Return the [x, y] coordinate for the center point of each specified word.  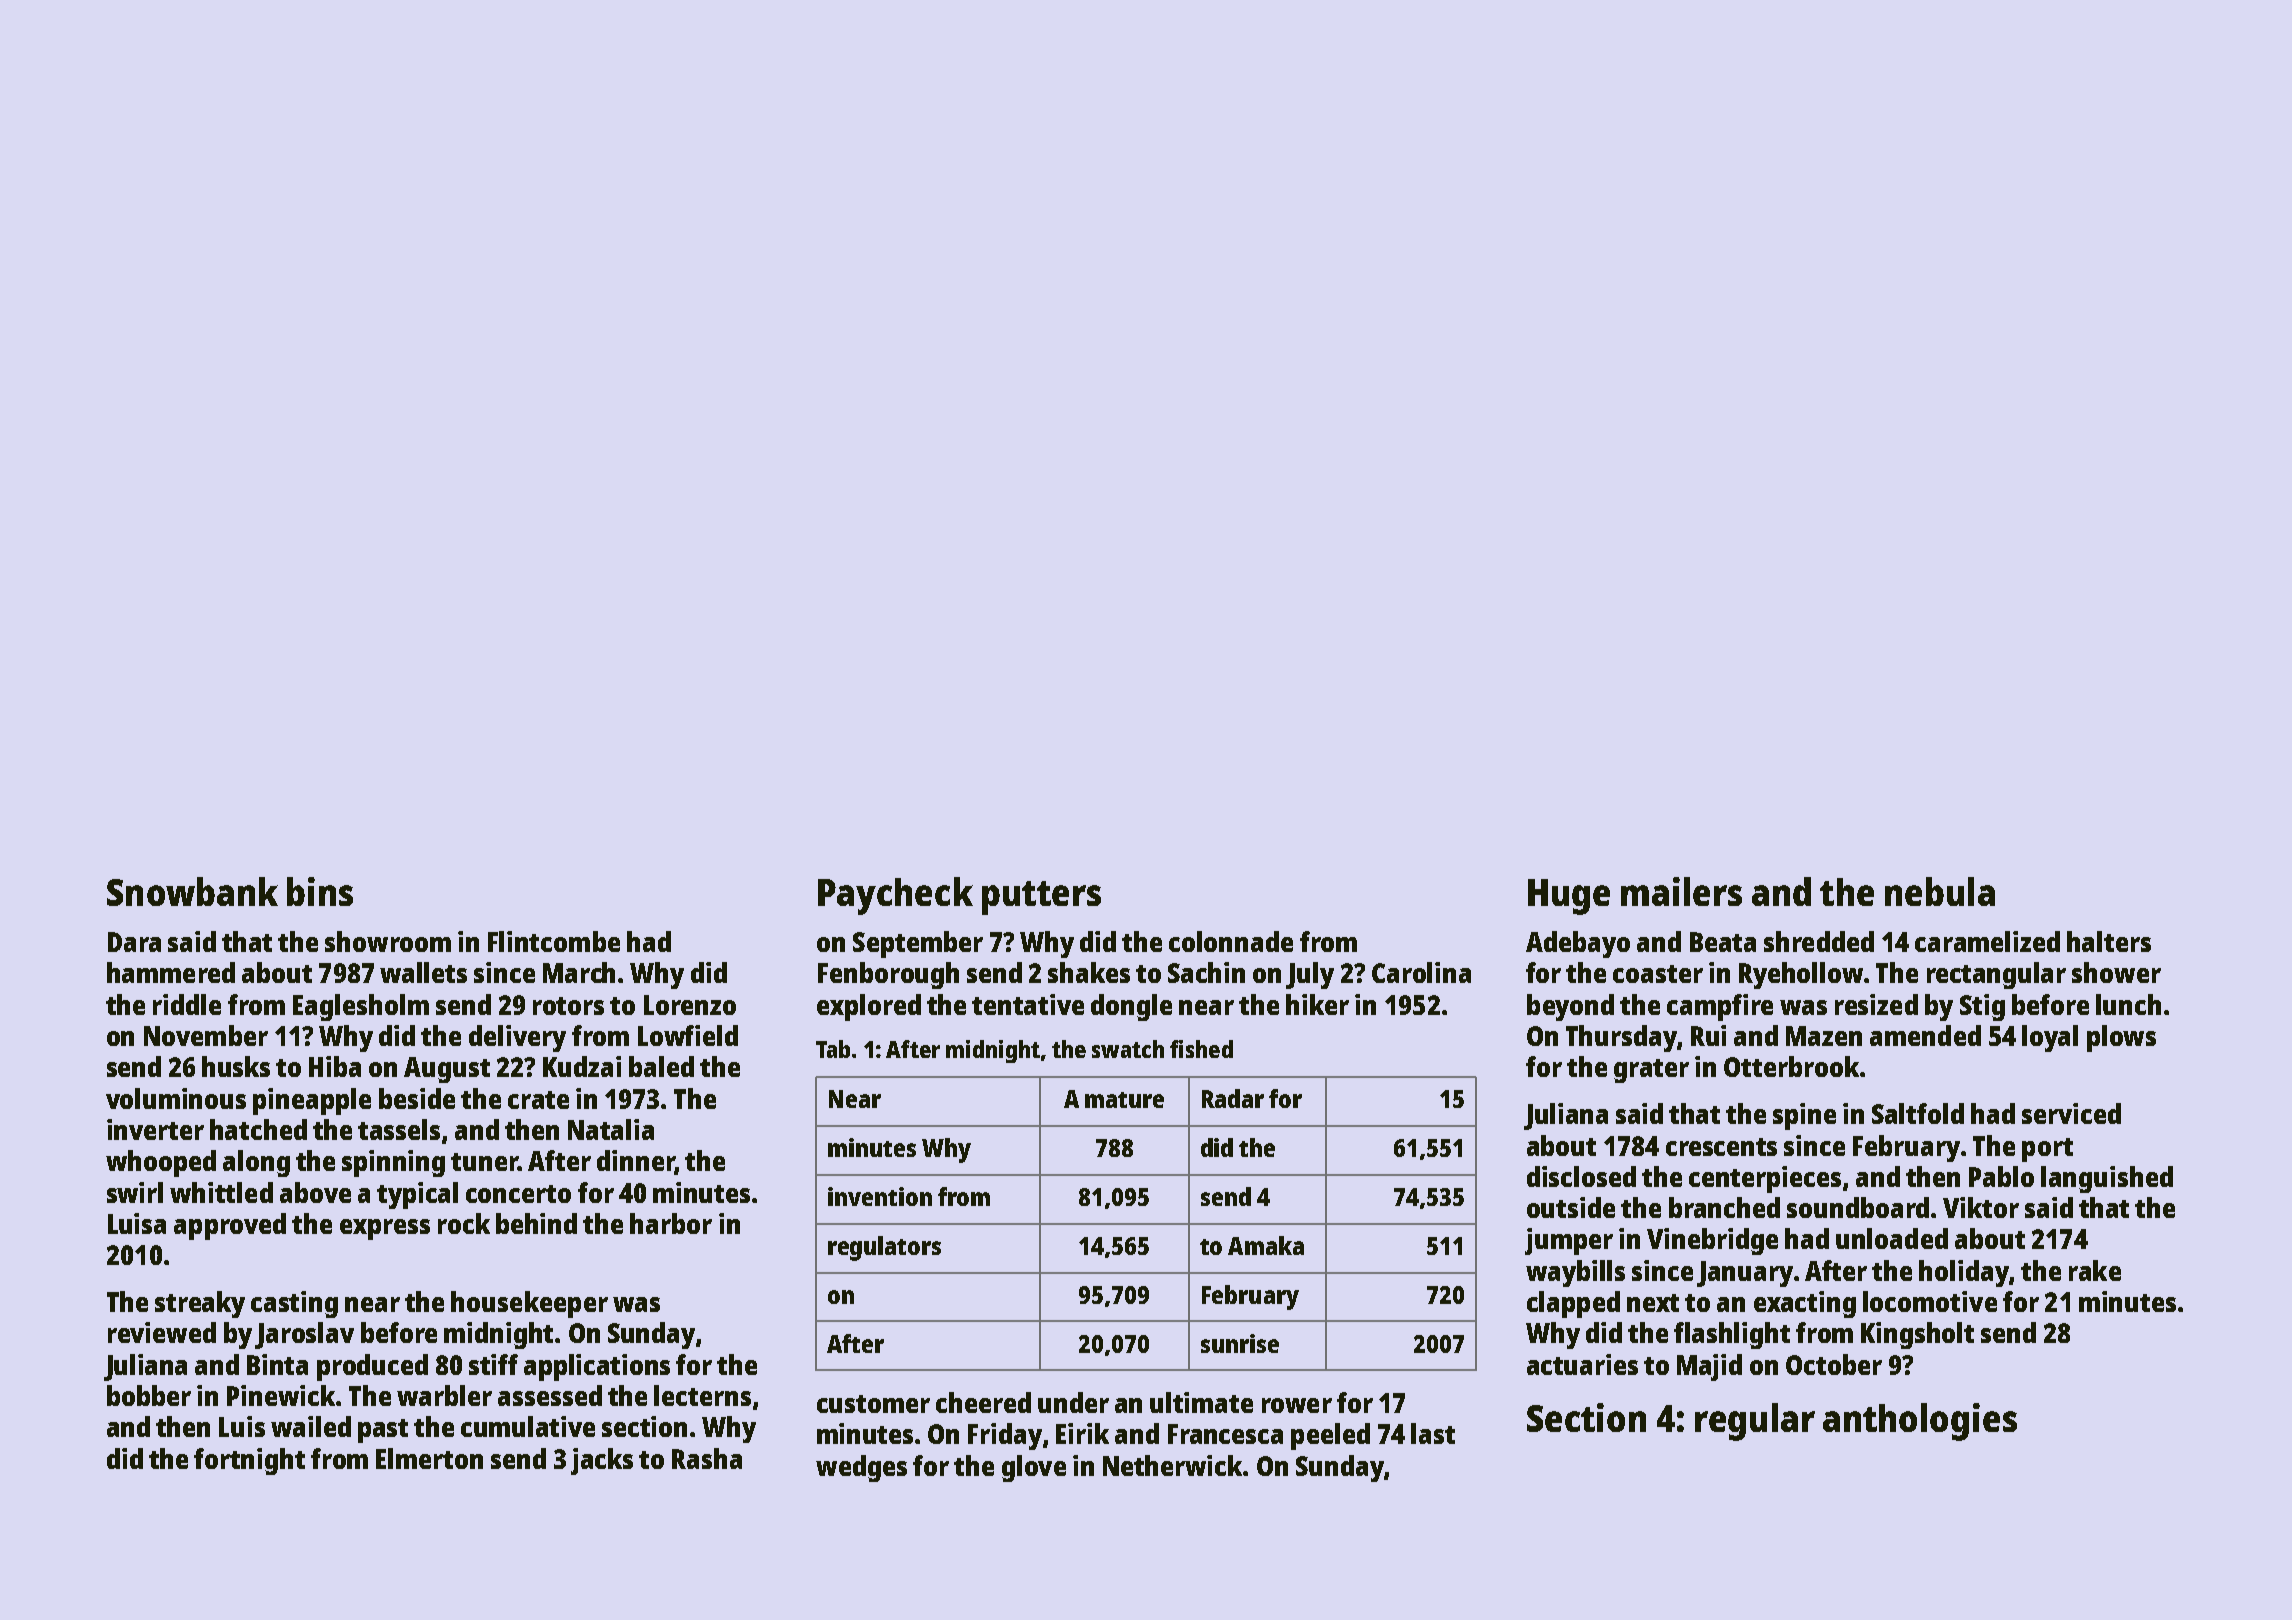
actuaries [1582, 1364]
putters [1041, 898]
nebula [1940, 891]
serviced [2071, 1113]
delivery [517, 1038]
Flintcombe [554, 941]
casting [294, 1304]
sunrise [1240, 1343]
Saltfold [1918, 1113]
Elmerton [429, 1458]
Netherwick [1173, 1465]
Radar [1233, 1098]
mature [1124, 1100]
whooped [161, 1163]
